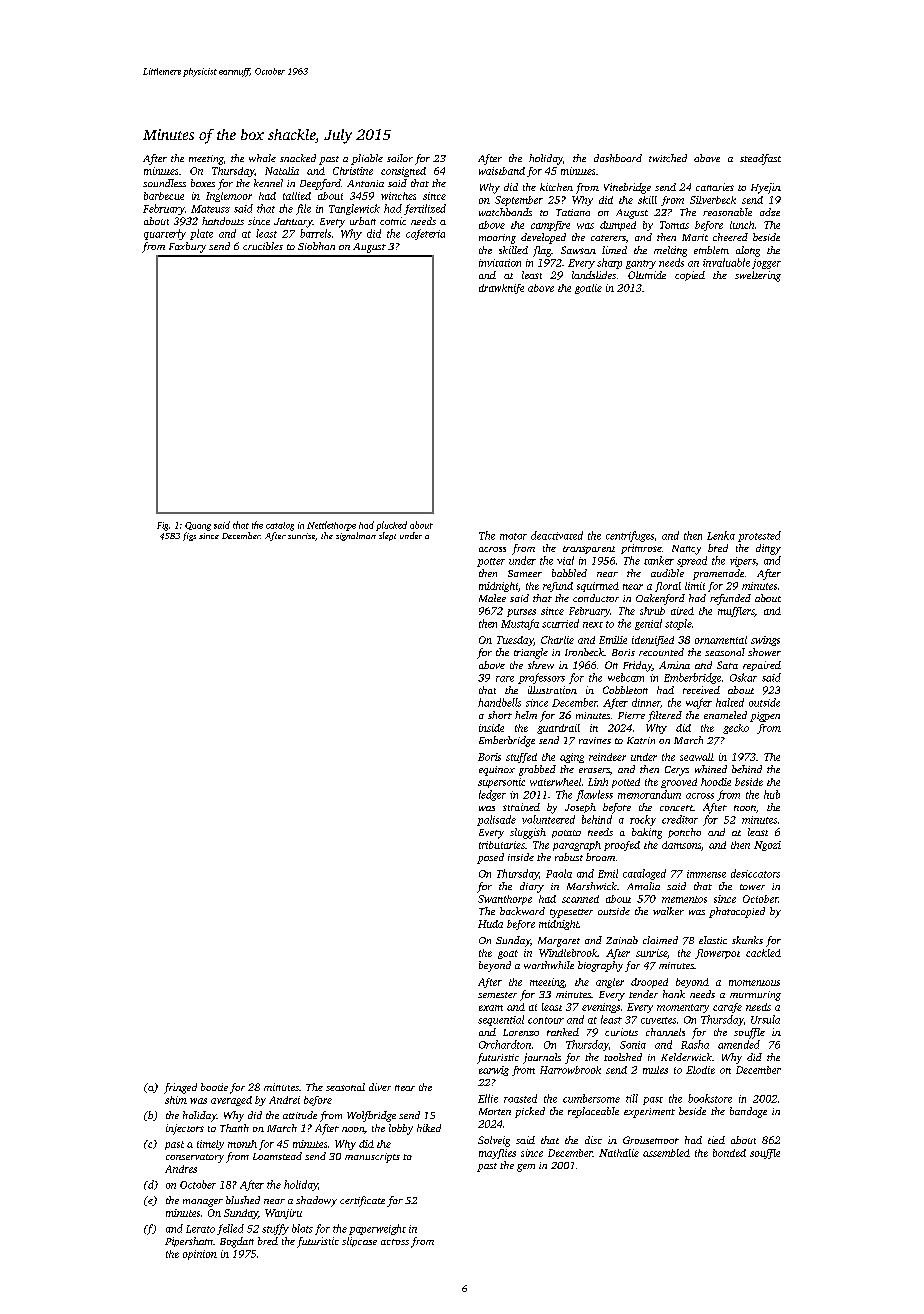  I want to click on plucked, so click(391, 526).
